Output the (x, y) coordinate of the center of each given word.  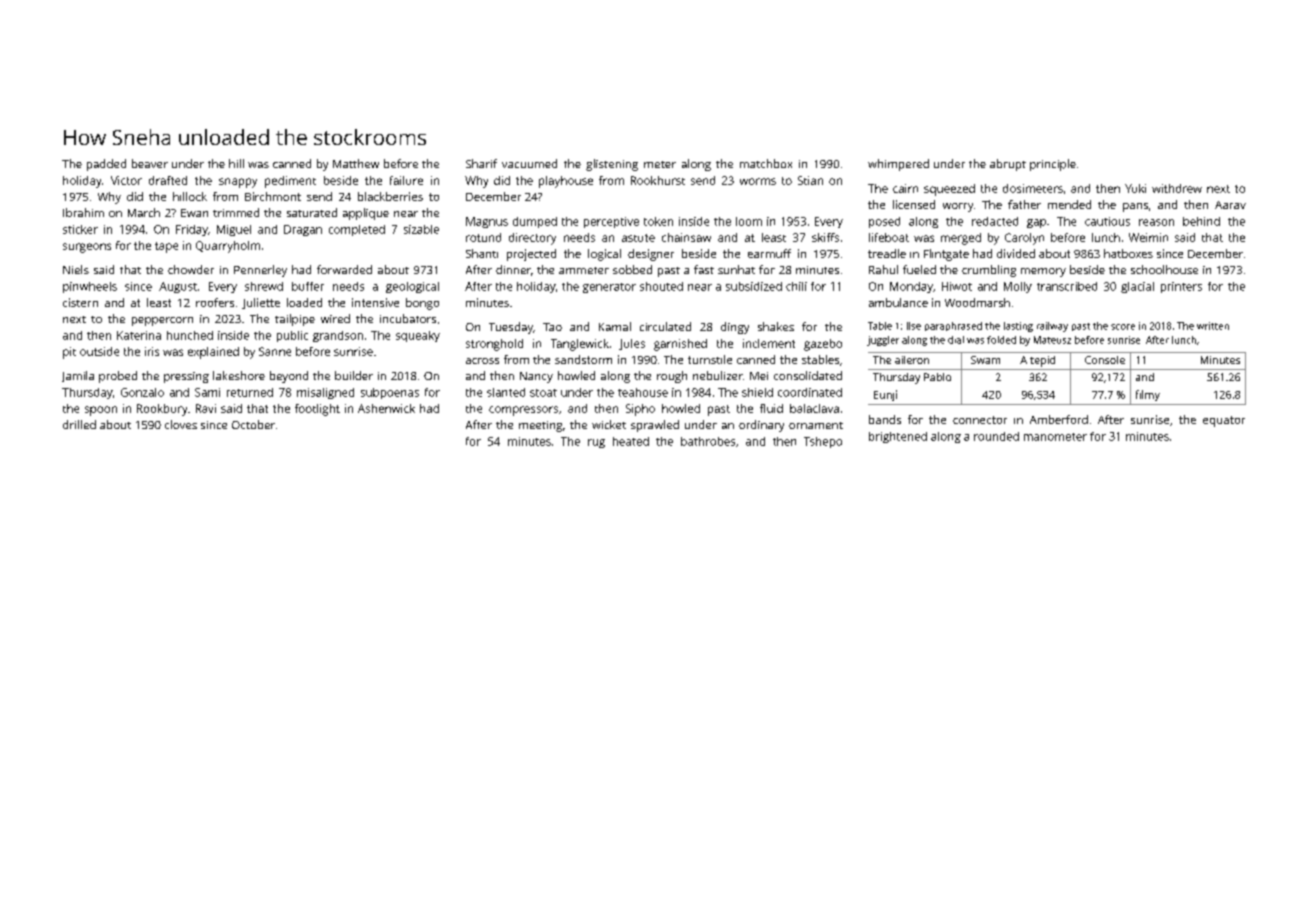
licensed (914, 204)
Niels (76, 269)
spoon (101, 411)
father (1024, 204)
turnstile (710, 359)
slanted (506, 392)
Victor (126, 180)
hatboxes (1128, 253)
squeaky (418, 336)
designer (651, 255)
